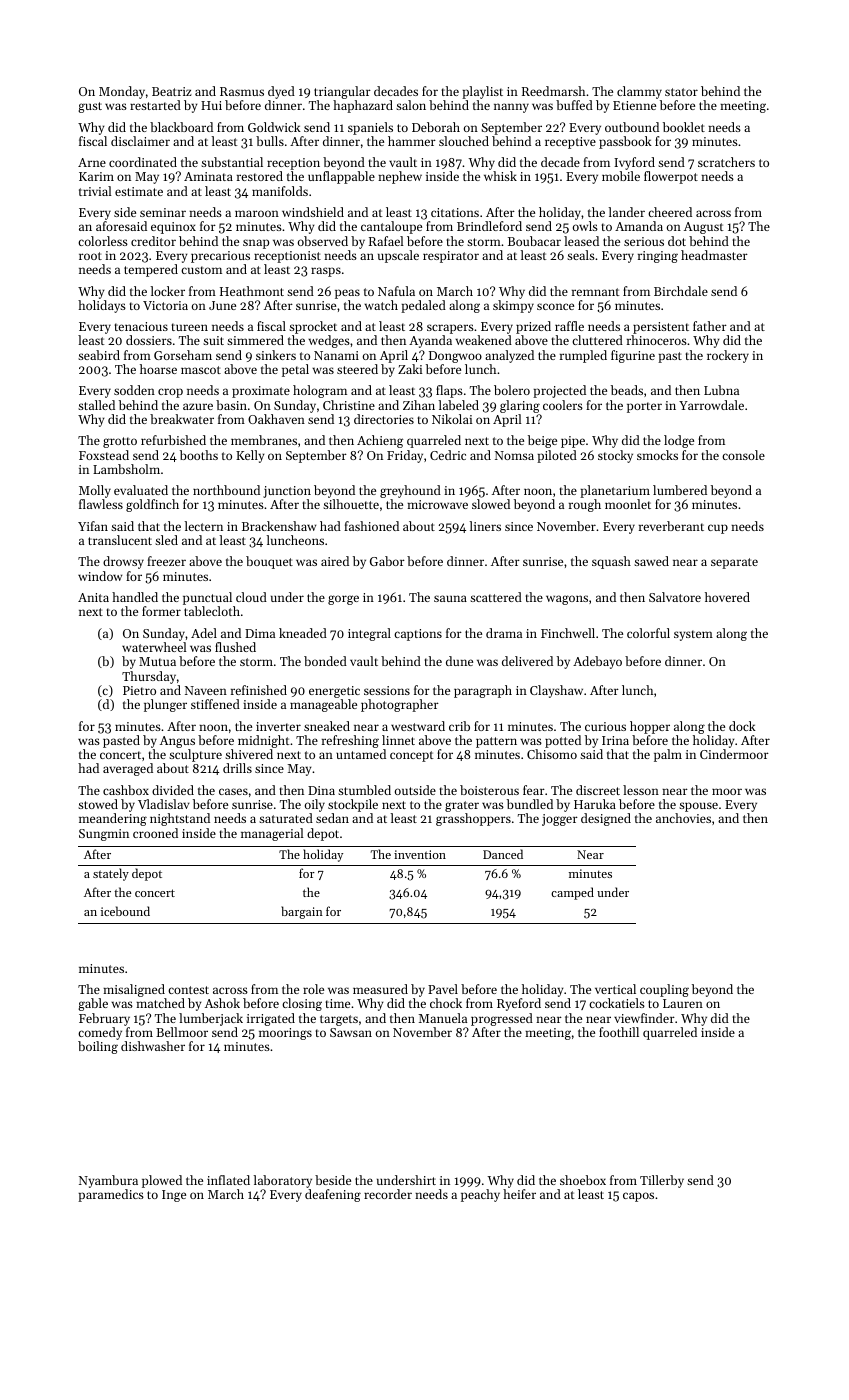 The height and width of the image is (1400, 849). I want to click on flowerpot, so click(671, 177).
